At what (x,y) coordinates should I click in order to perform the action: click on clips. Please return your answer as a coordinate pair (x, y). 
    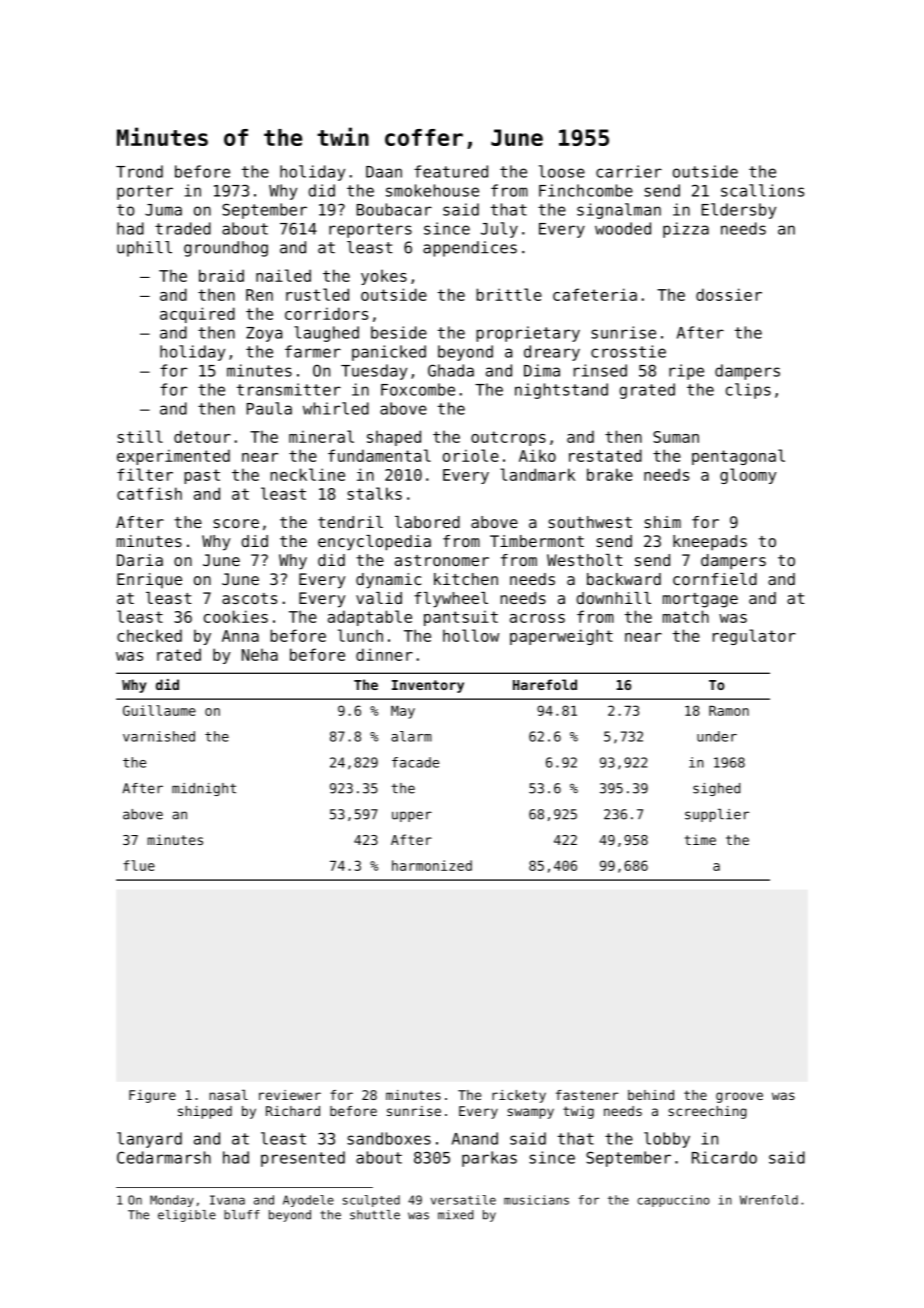
    Looking at the image, I should click on (748, 391).
